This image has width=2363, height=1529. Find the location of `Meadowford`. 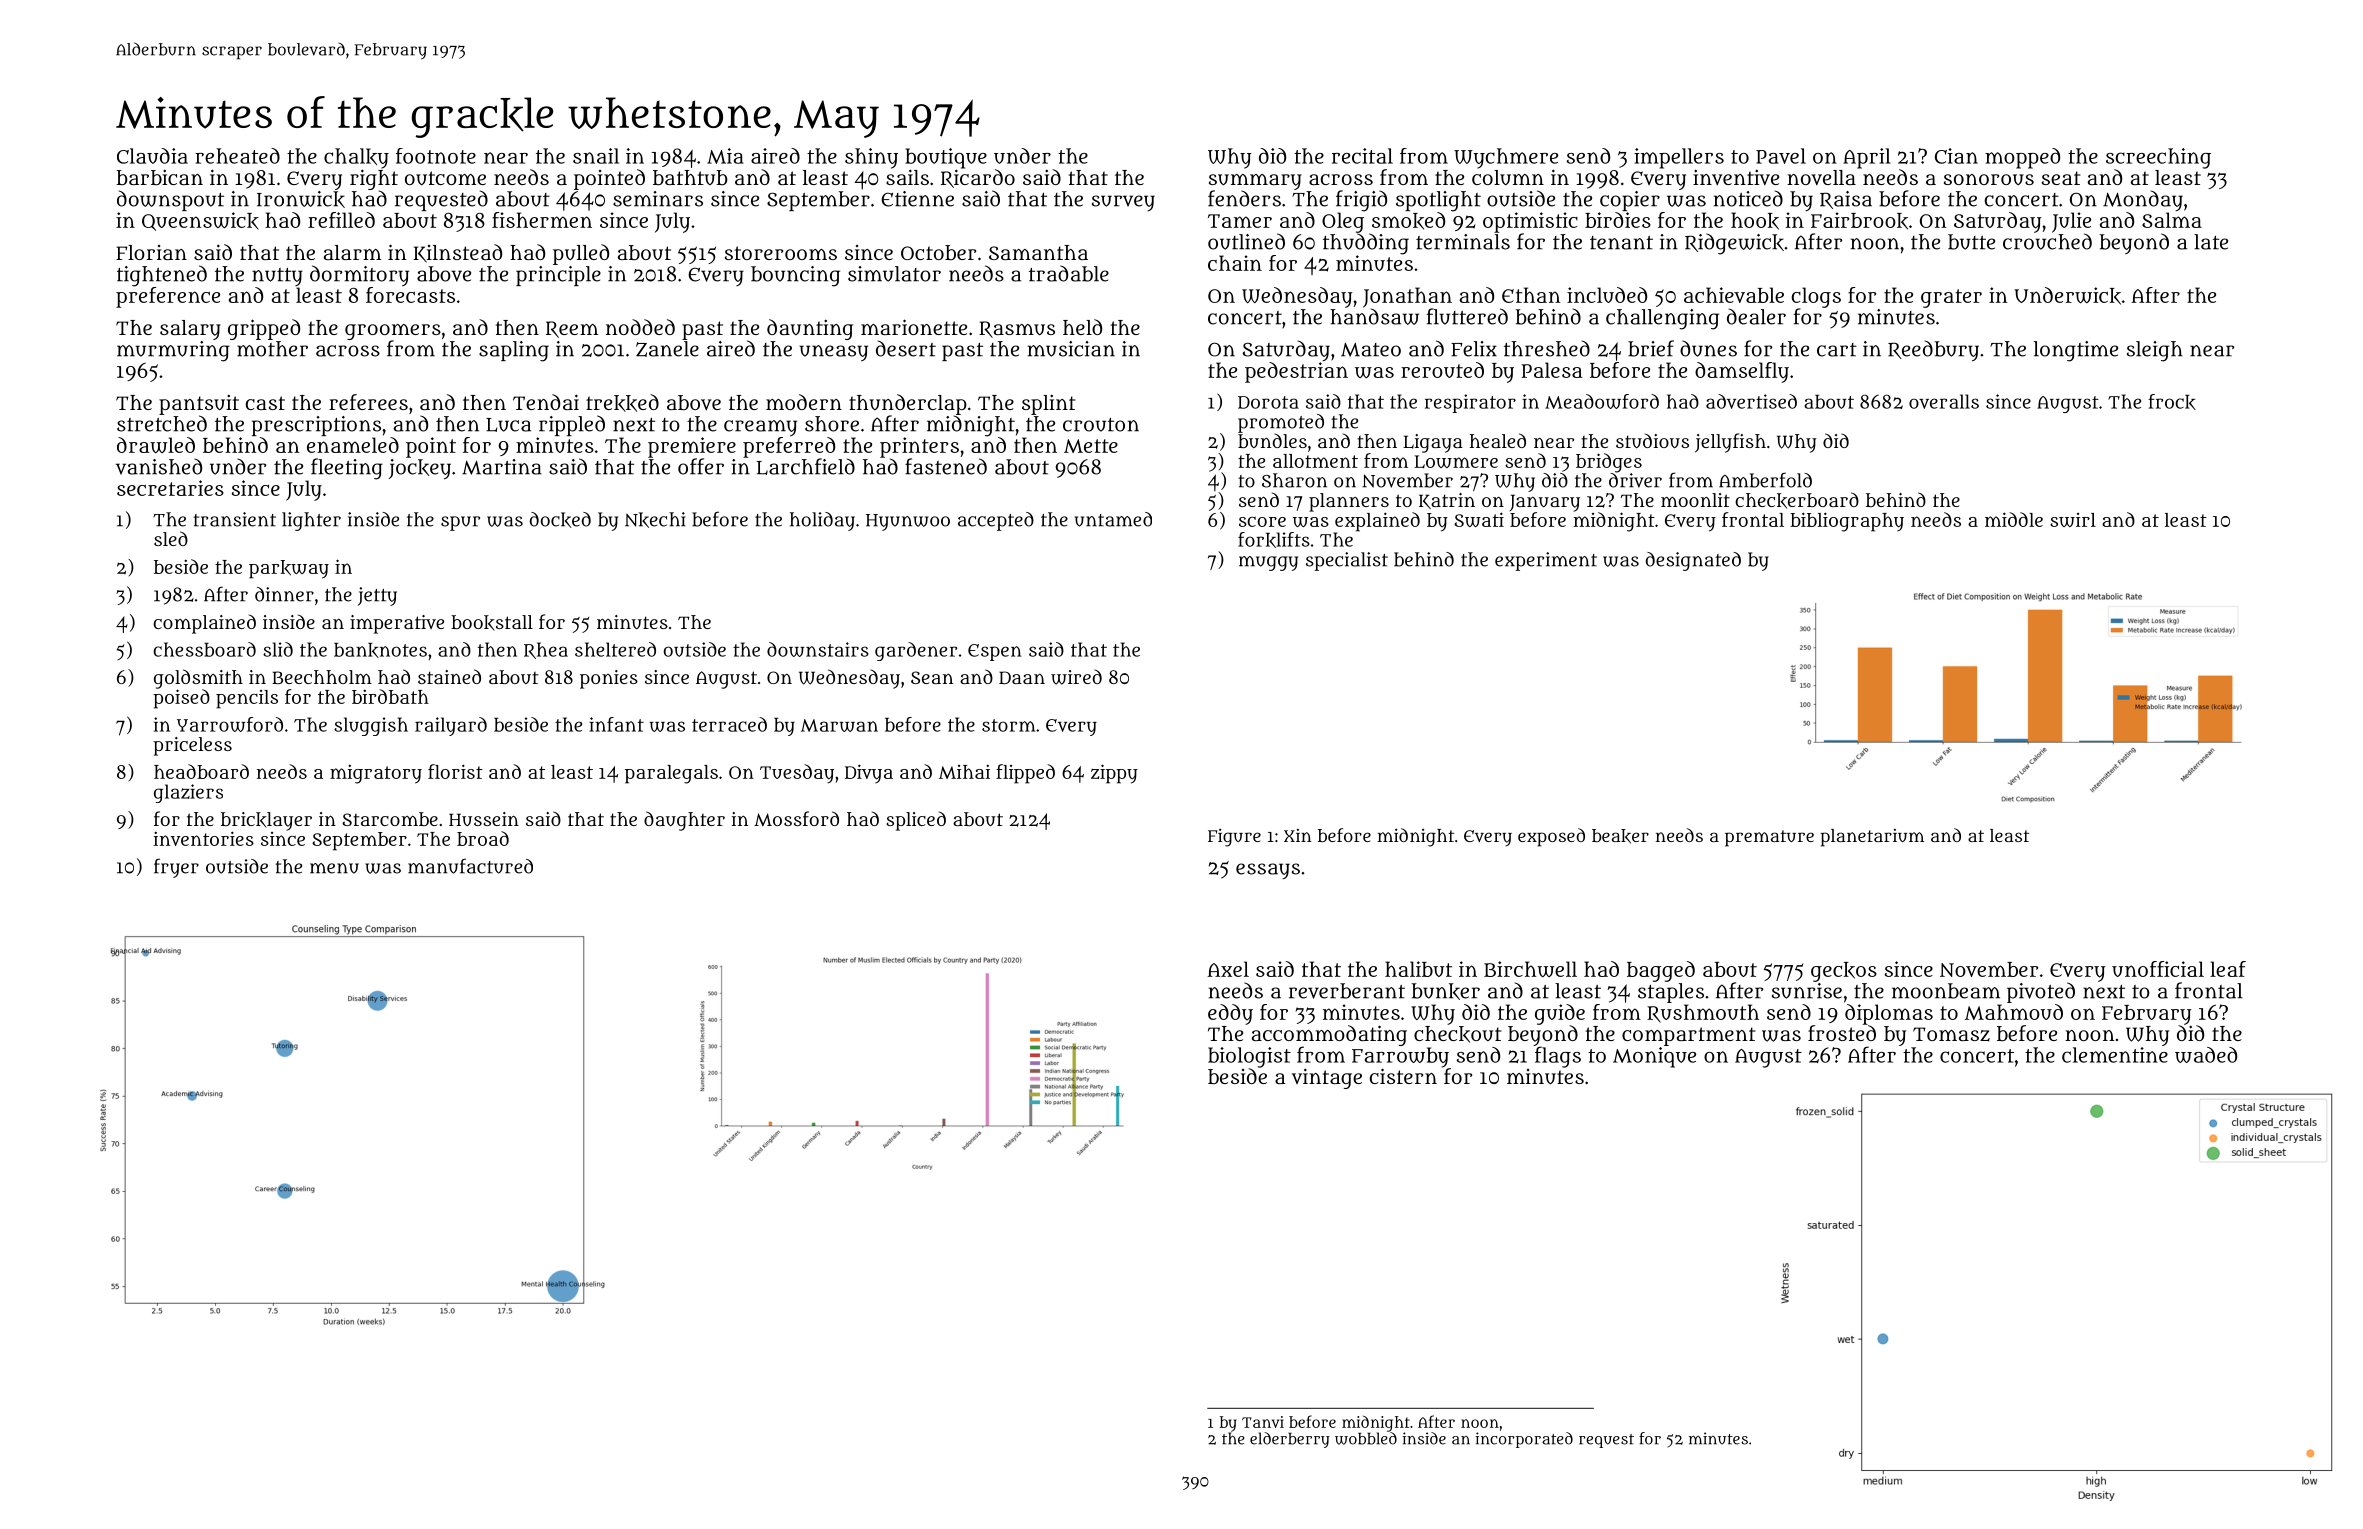

Meadowford is located at coordinates (1602, 401).
